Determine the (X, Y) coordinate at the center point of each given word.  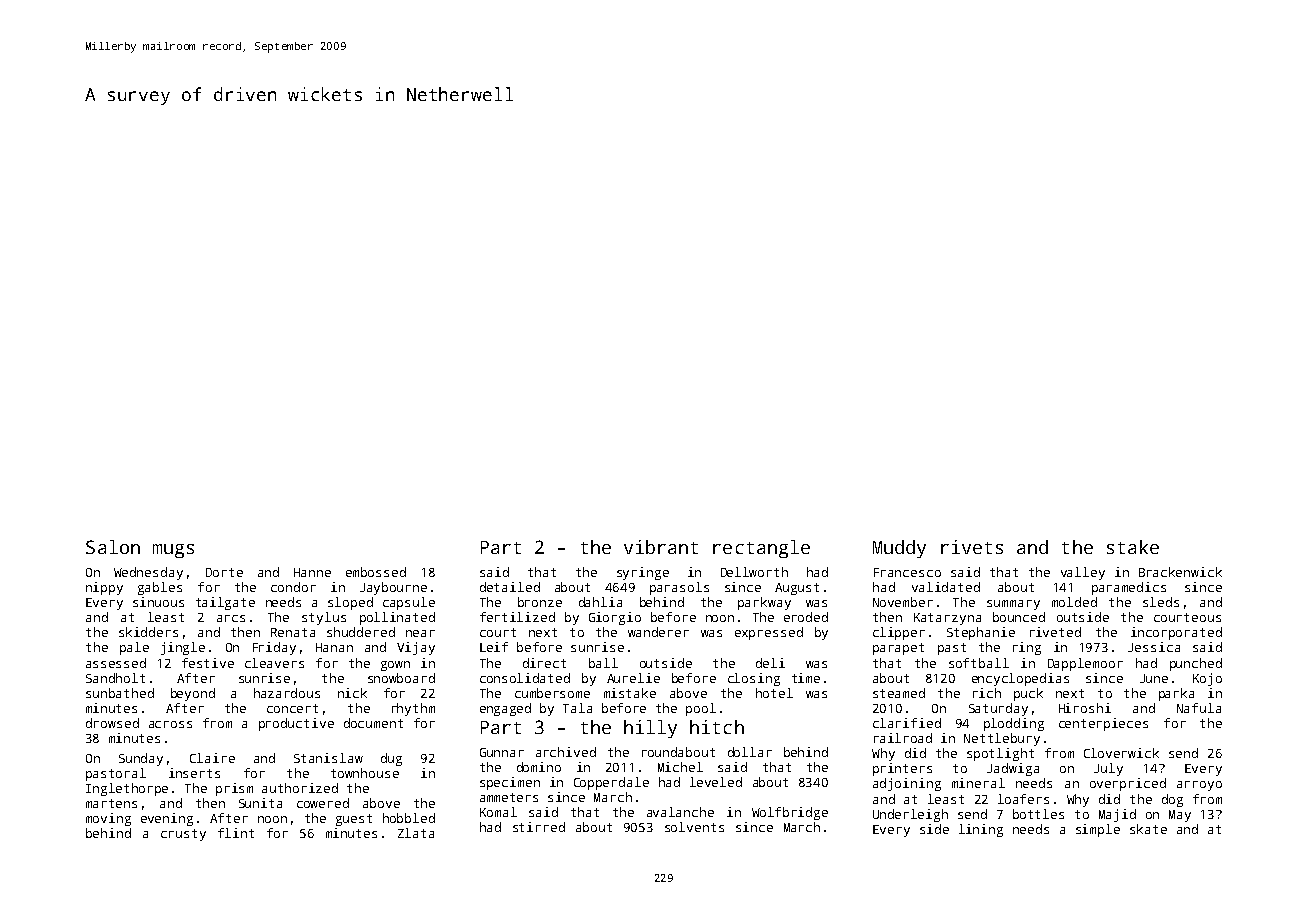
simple (1098, 830)
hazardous (287, 693)
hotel (774, 693)
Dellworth (754, 572)
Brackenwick (1180, 572)
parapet (898, 649)
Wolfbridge (790, 813)
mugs (173, 551)
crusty (183, 835)
